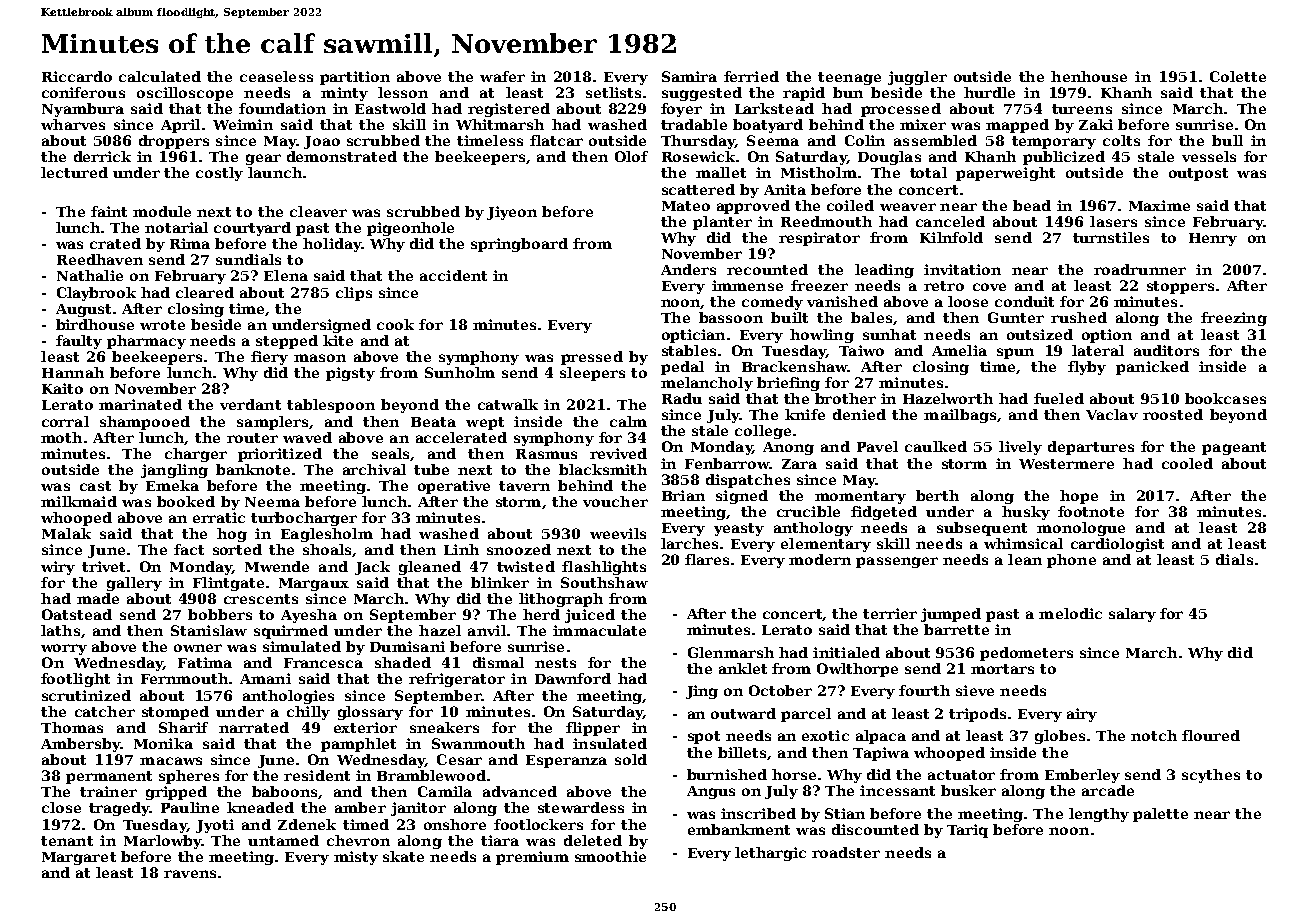 This page has height=924, width=1308. I want to click on tenant, so click(67, 841).
